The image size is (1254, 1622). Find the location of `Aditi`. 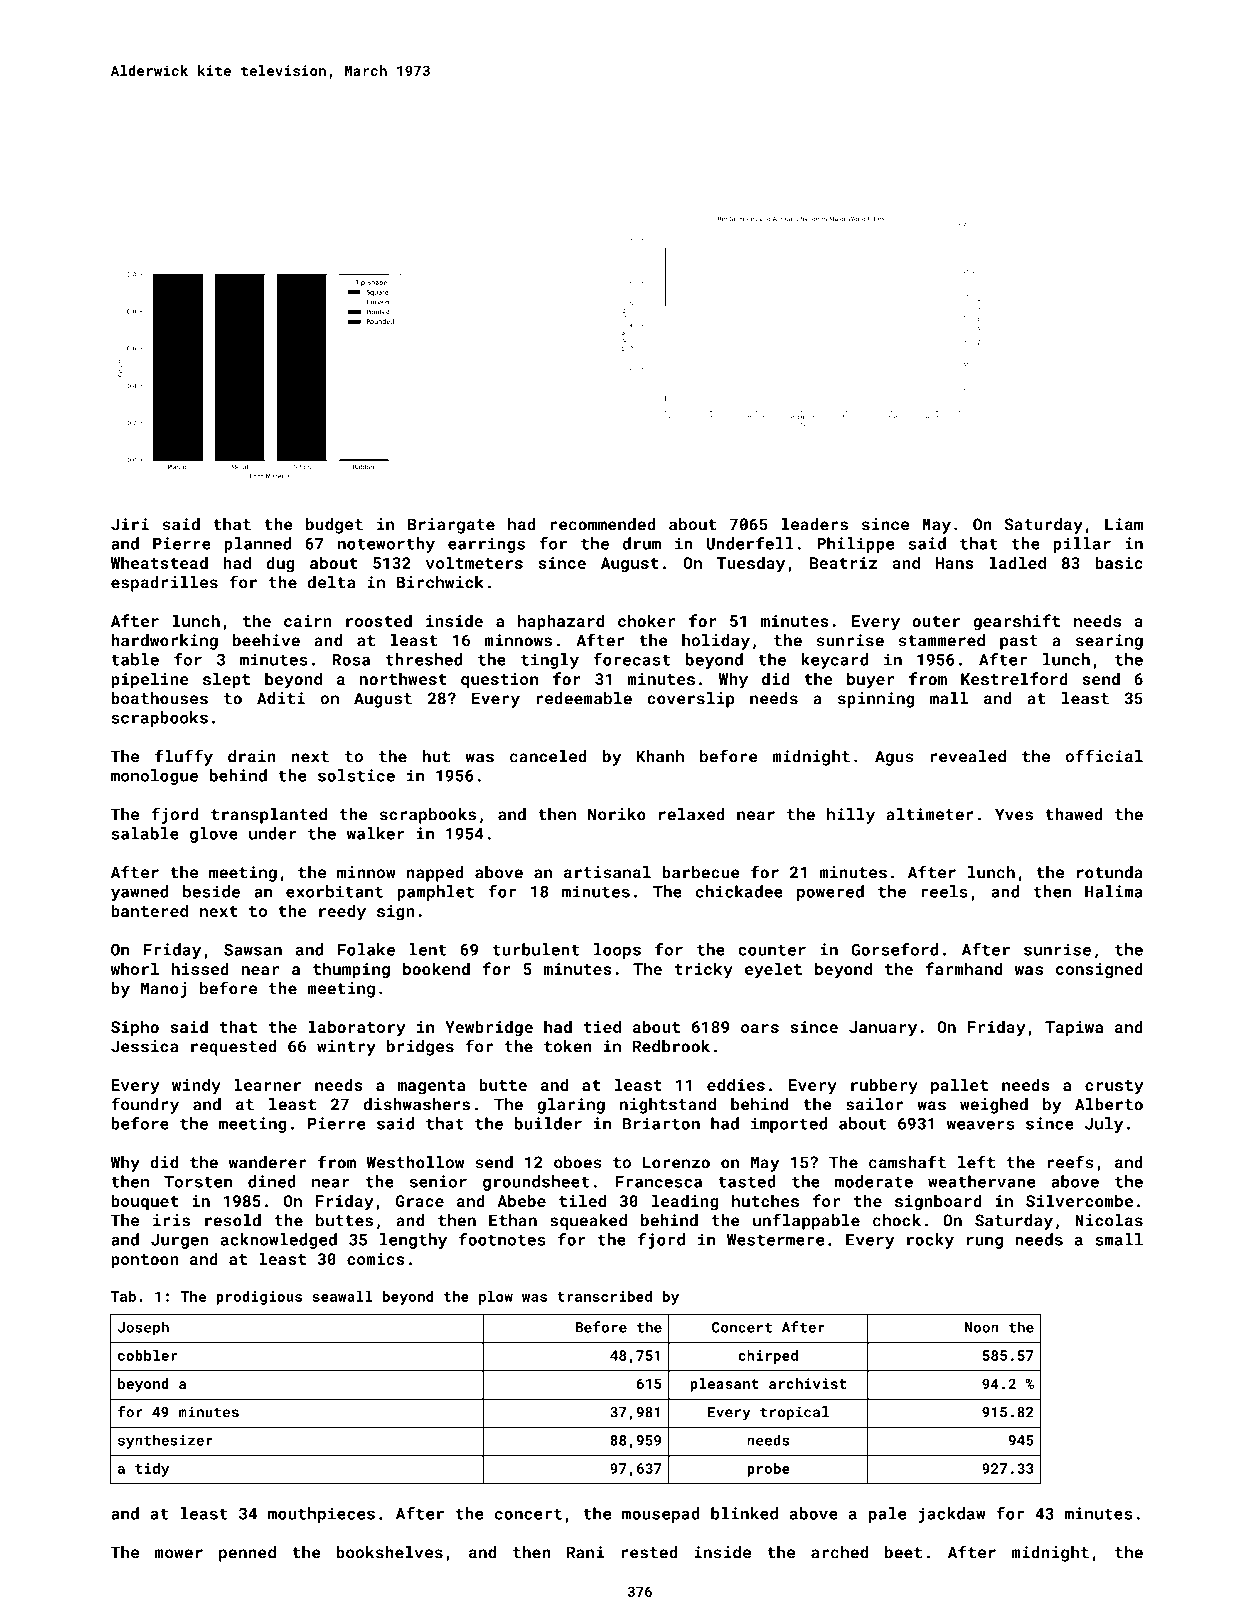

Aditi is located at coordinates (281, 698).
